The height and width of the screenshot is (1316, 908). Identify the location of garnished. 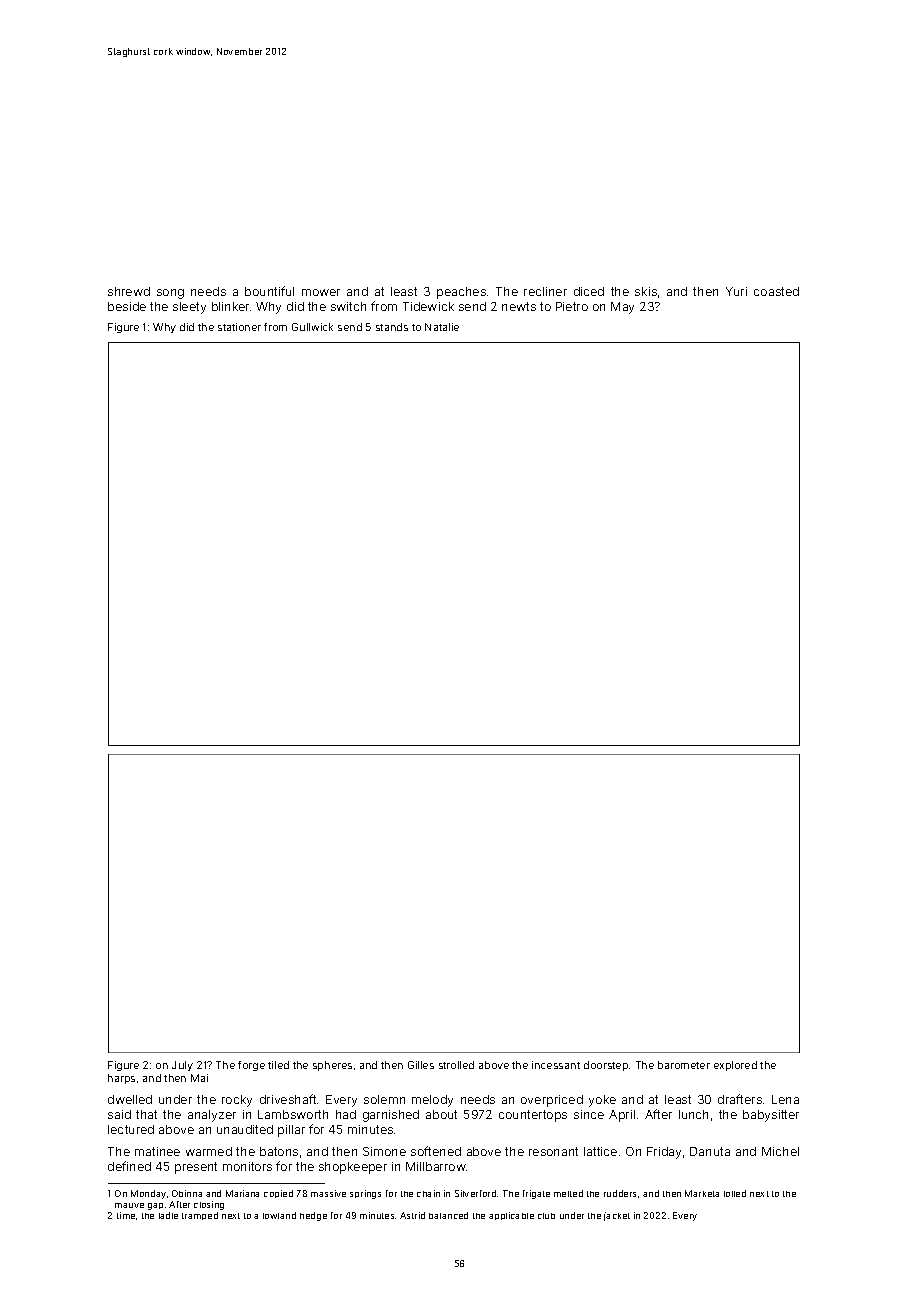
(391, 1116).
